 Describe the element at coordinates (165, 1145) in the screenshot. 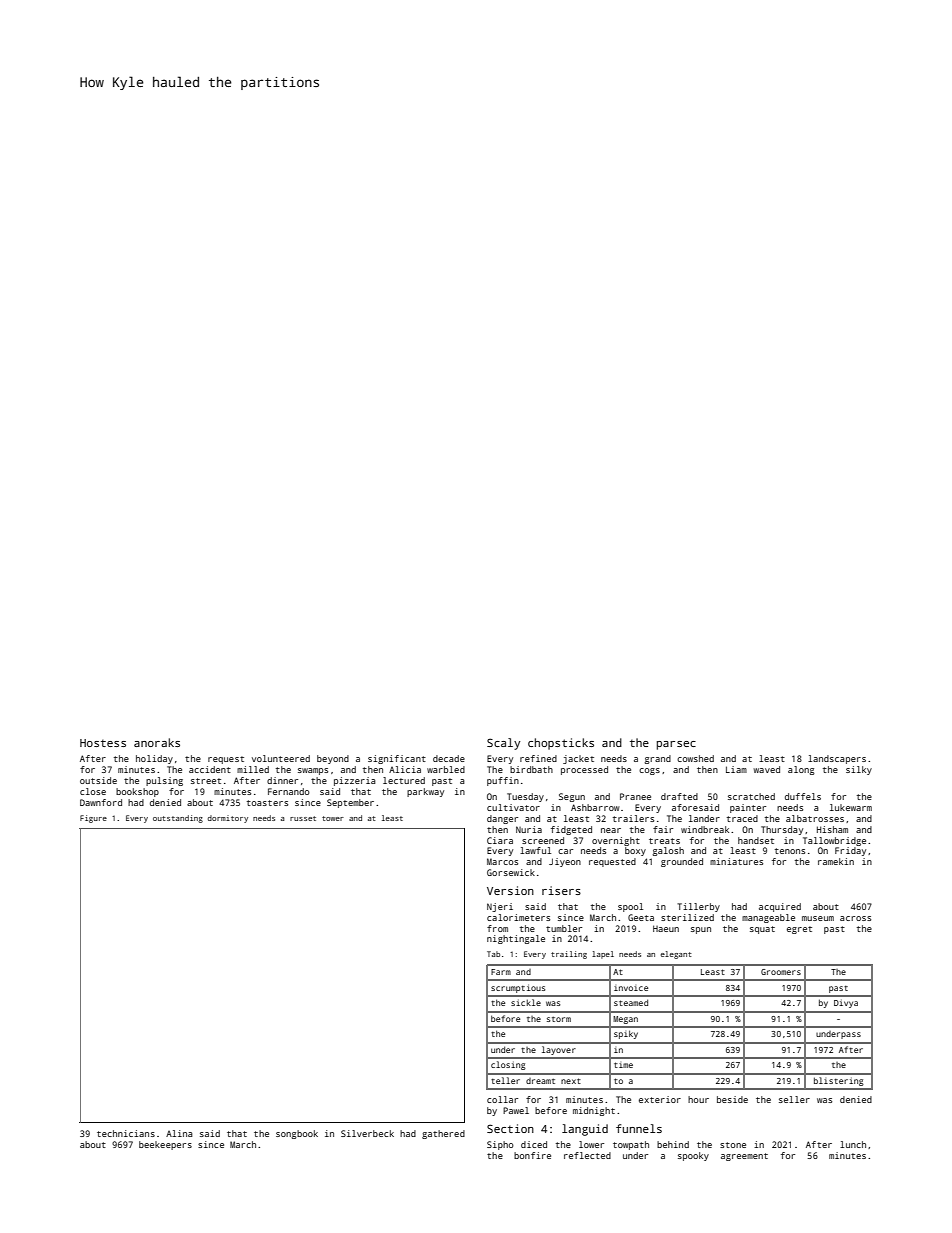

I see `beekeepers` at that location.
